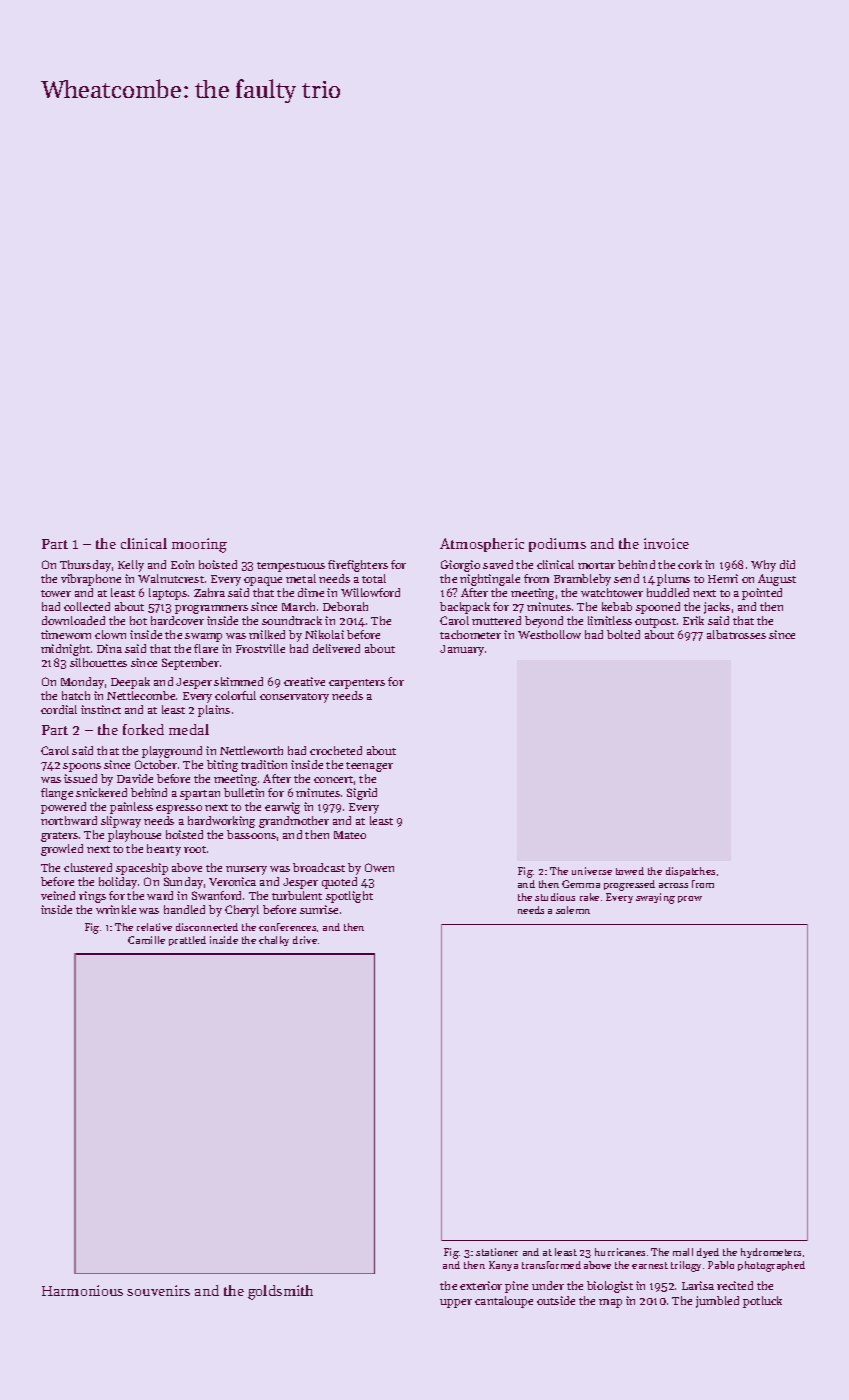  I want to click on Camille, so click(146, 940).
